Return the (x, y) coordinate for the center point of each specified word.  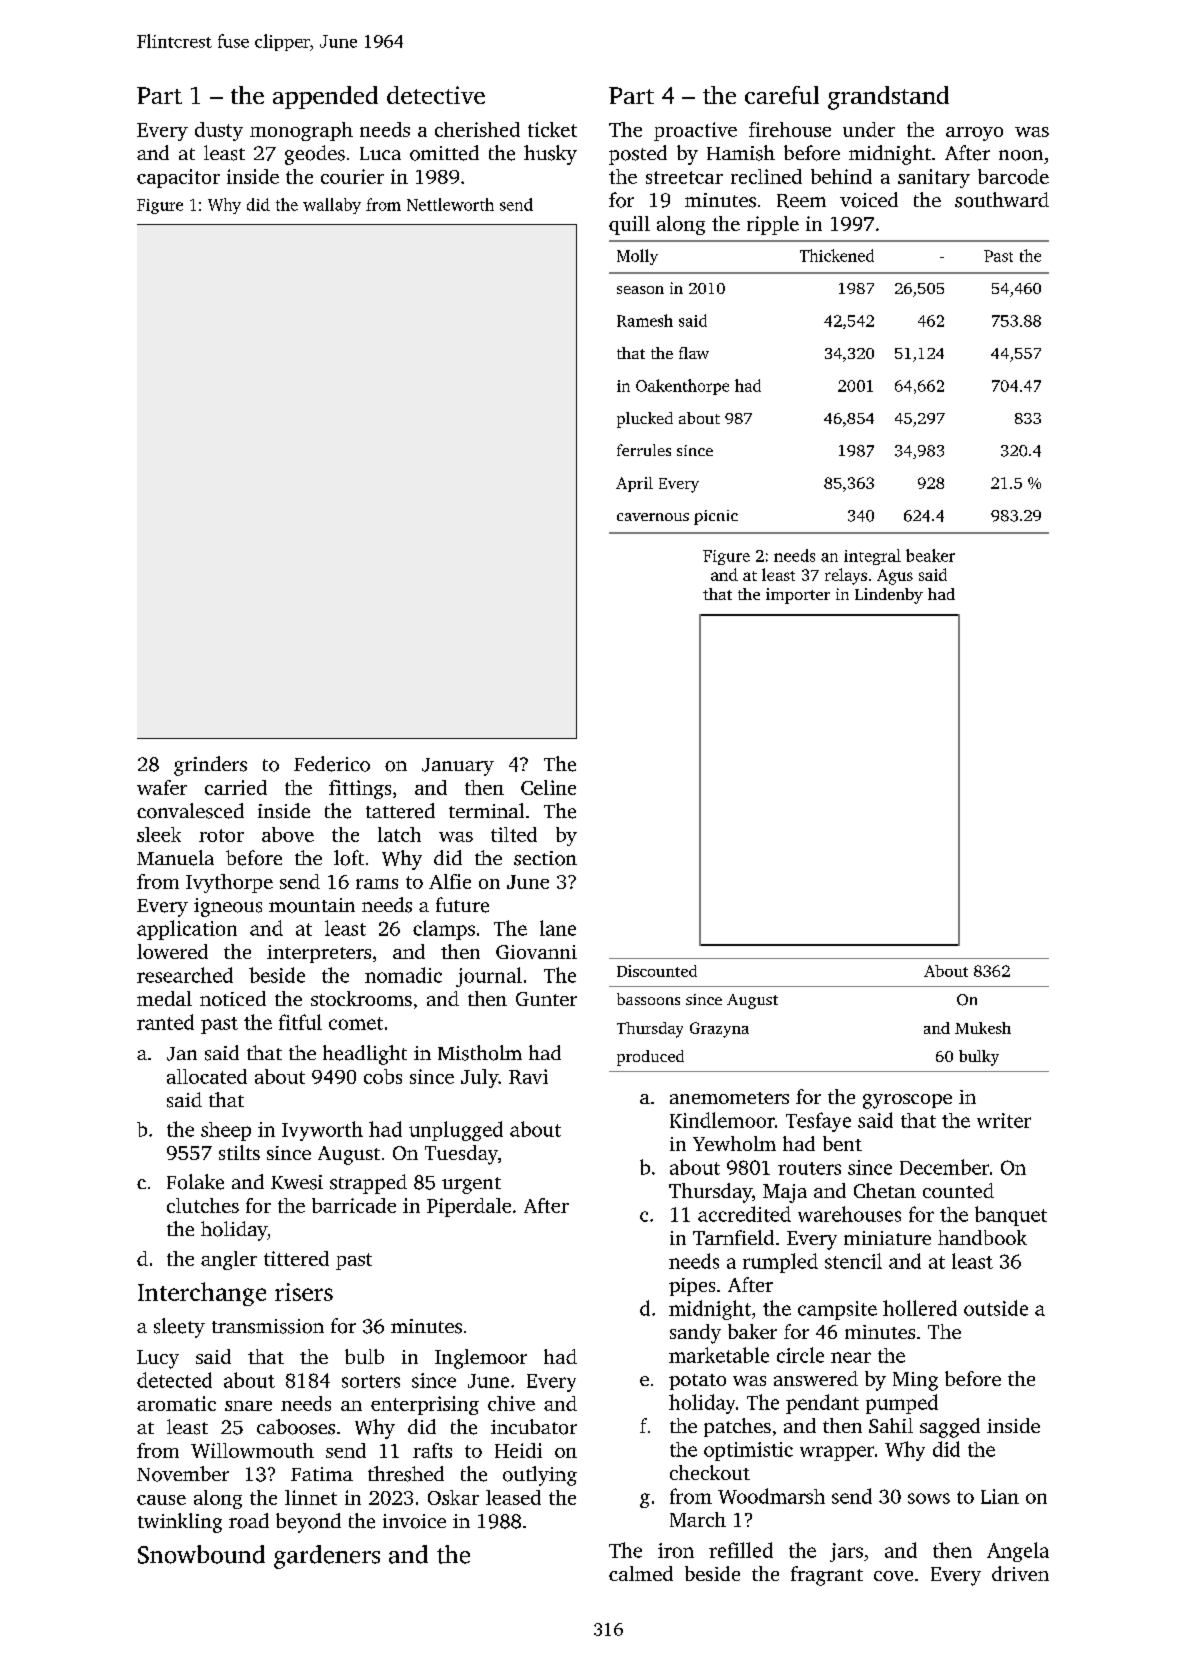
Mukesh (983, 1028)
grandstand (888, 98)
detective (436, 95)
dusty (219, 131)
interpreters (319, 954)
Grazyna (719, 1030)
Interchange (202, 1294)
